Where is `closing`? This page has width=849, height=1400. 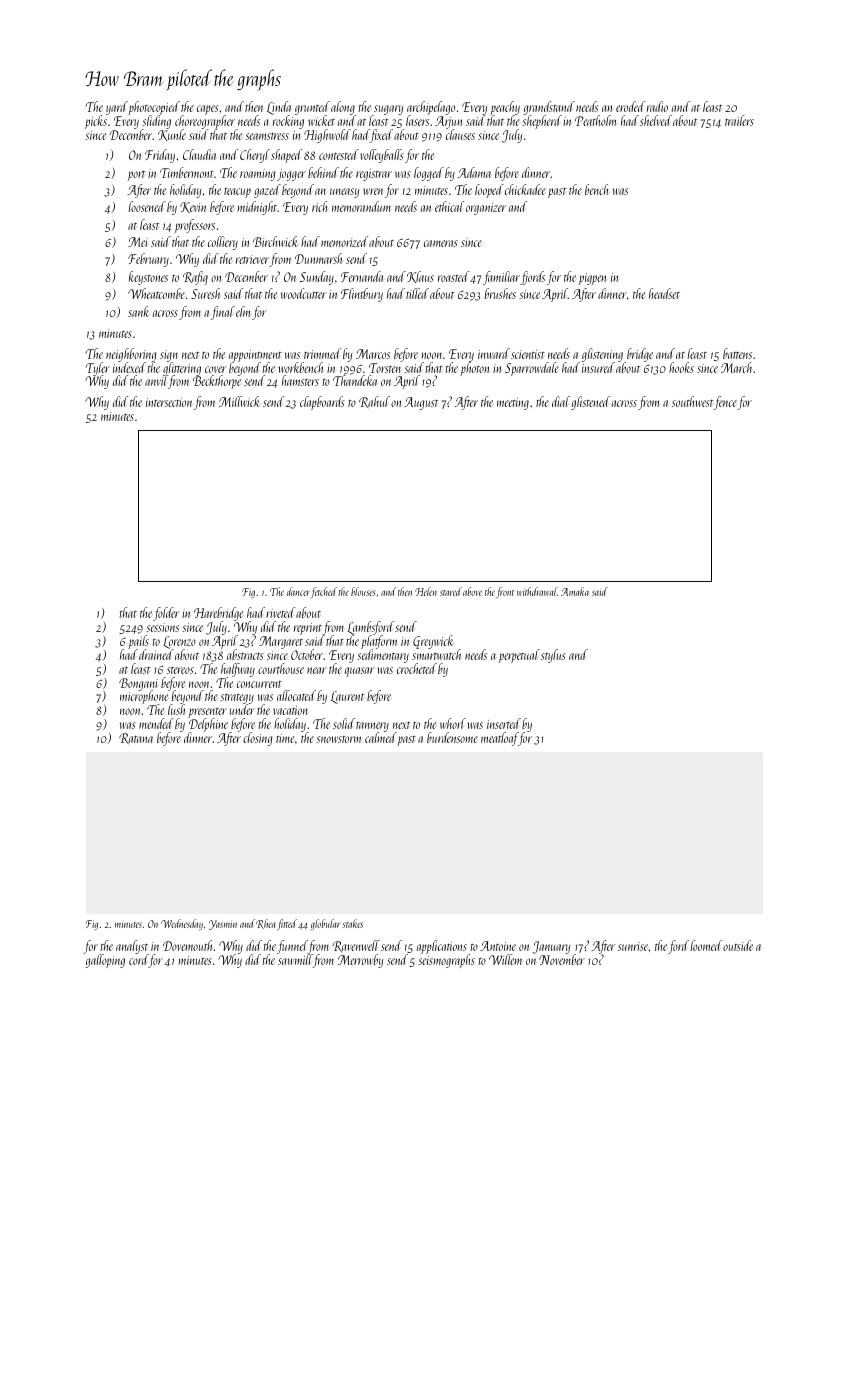
closing is located at coordinates (258, 739).
